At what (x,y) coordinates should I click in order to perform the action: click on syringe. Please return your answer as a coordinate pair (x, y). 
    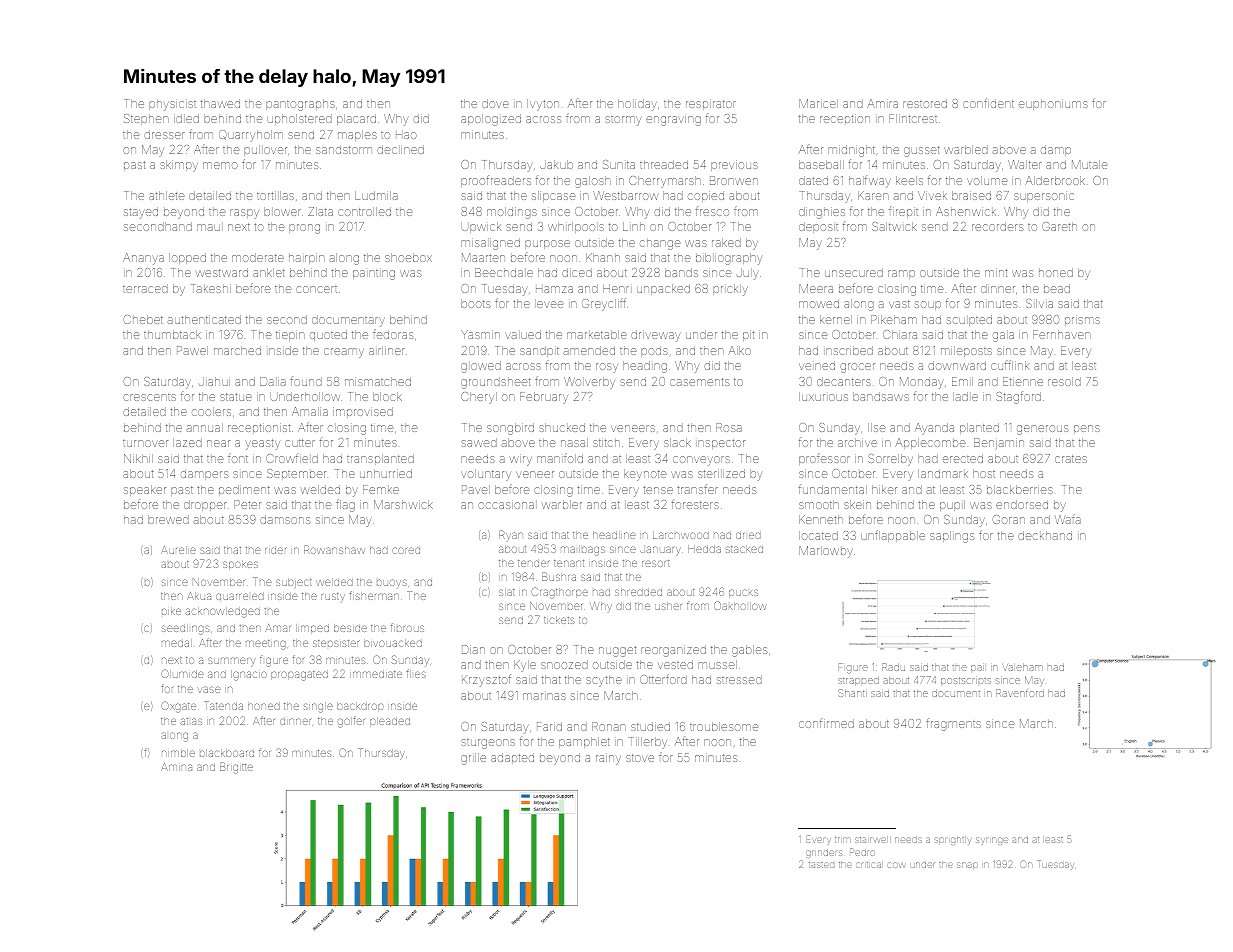
    Looking at the image, I should click on (992, 841).
